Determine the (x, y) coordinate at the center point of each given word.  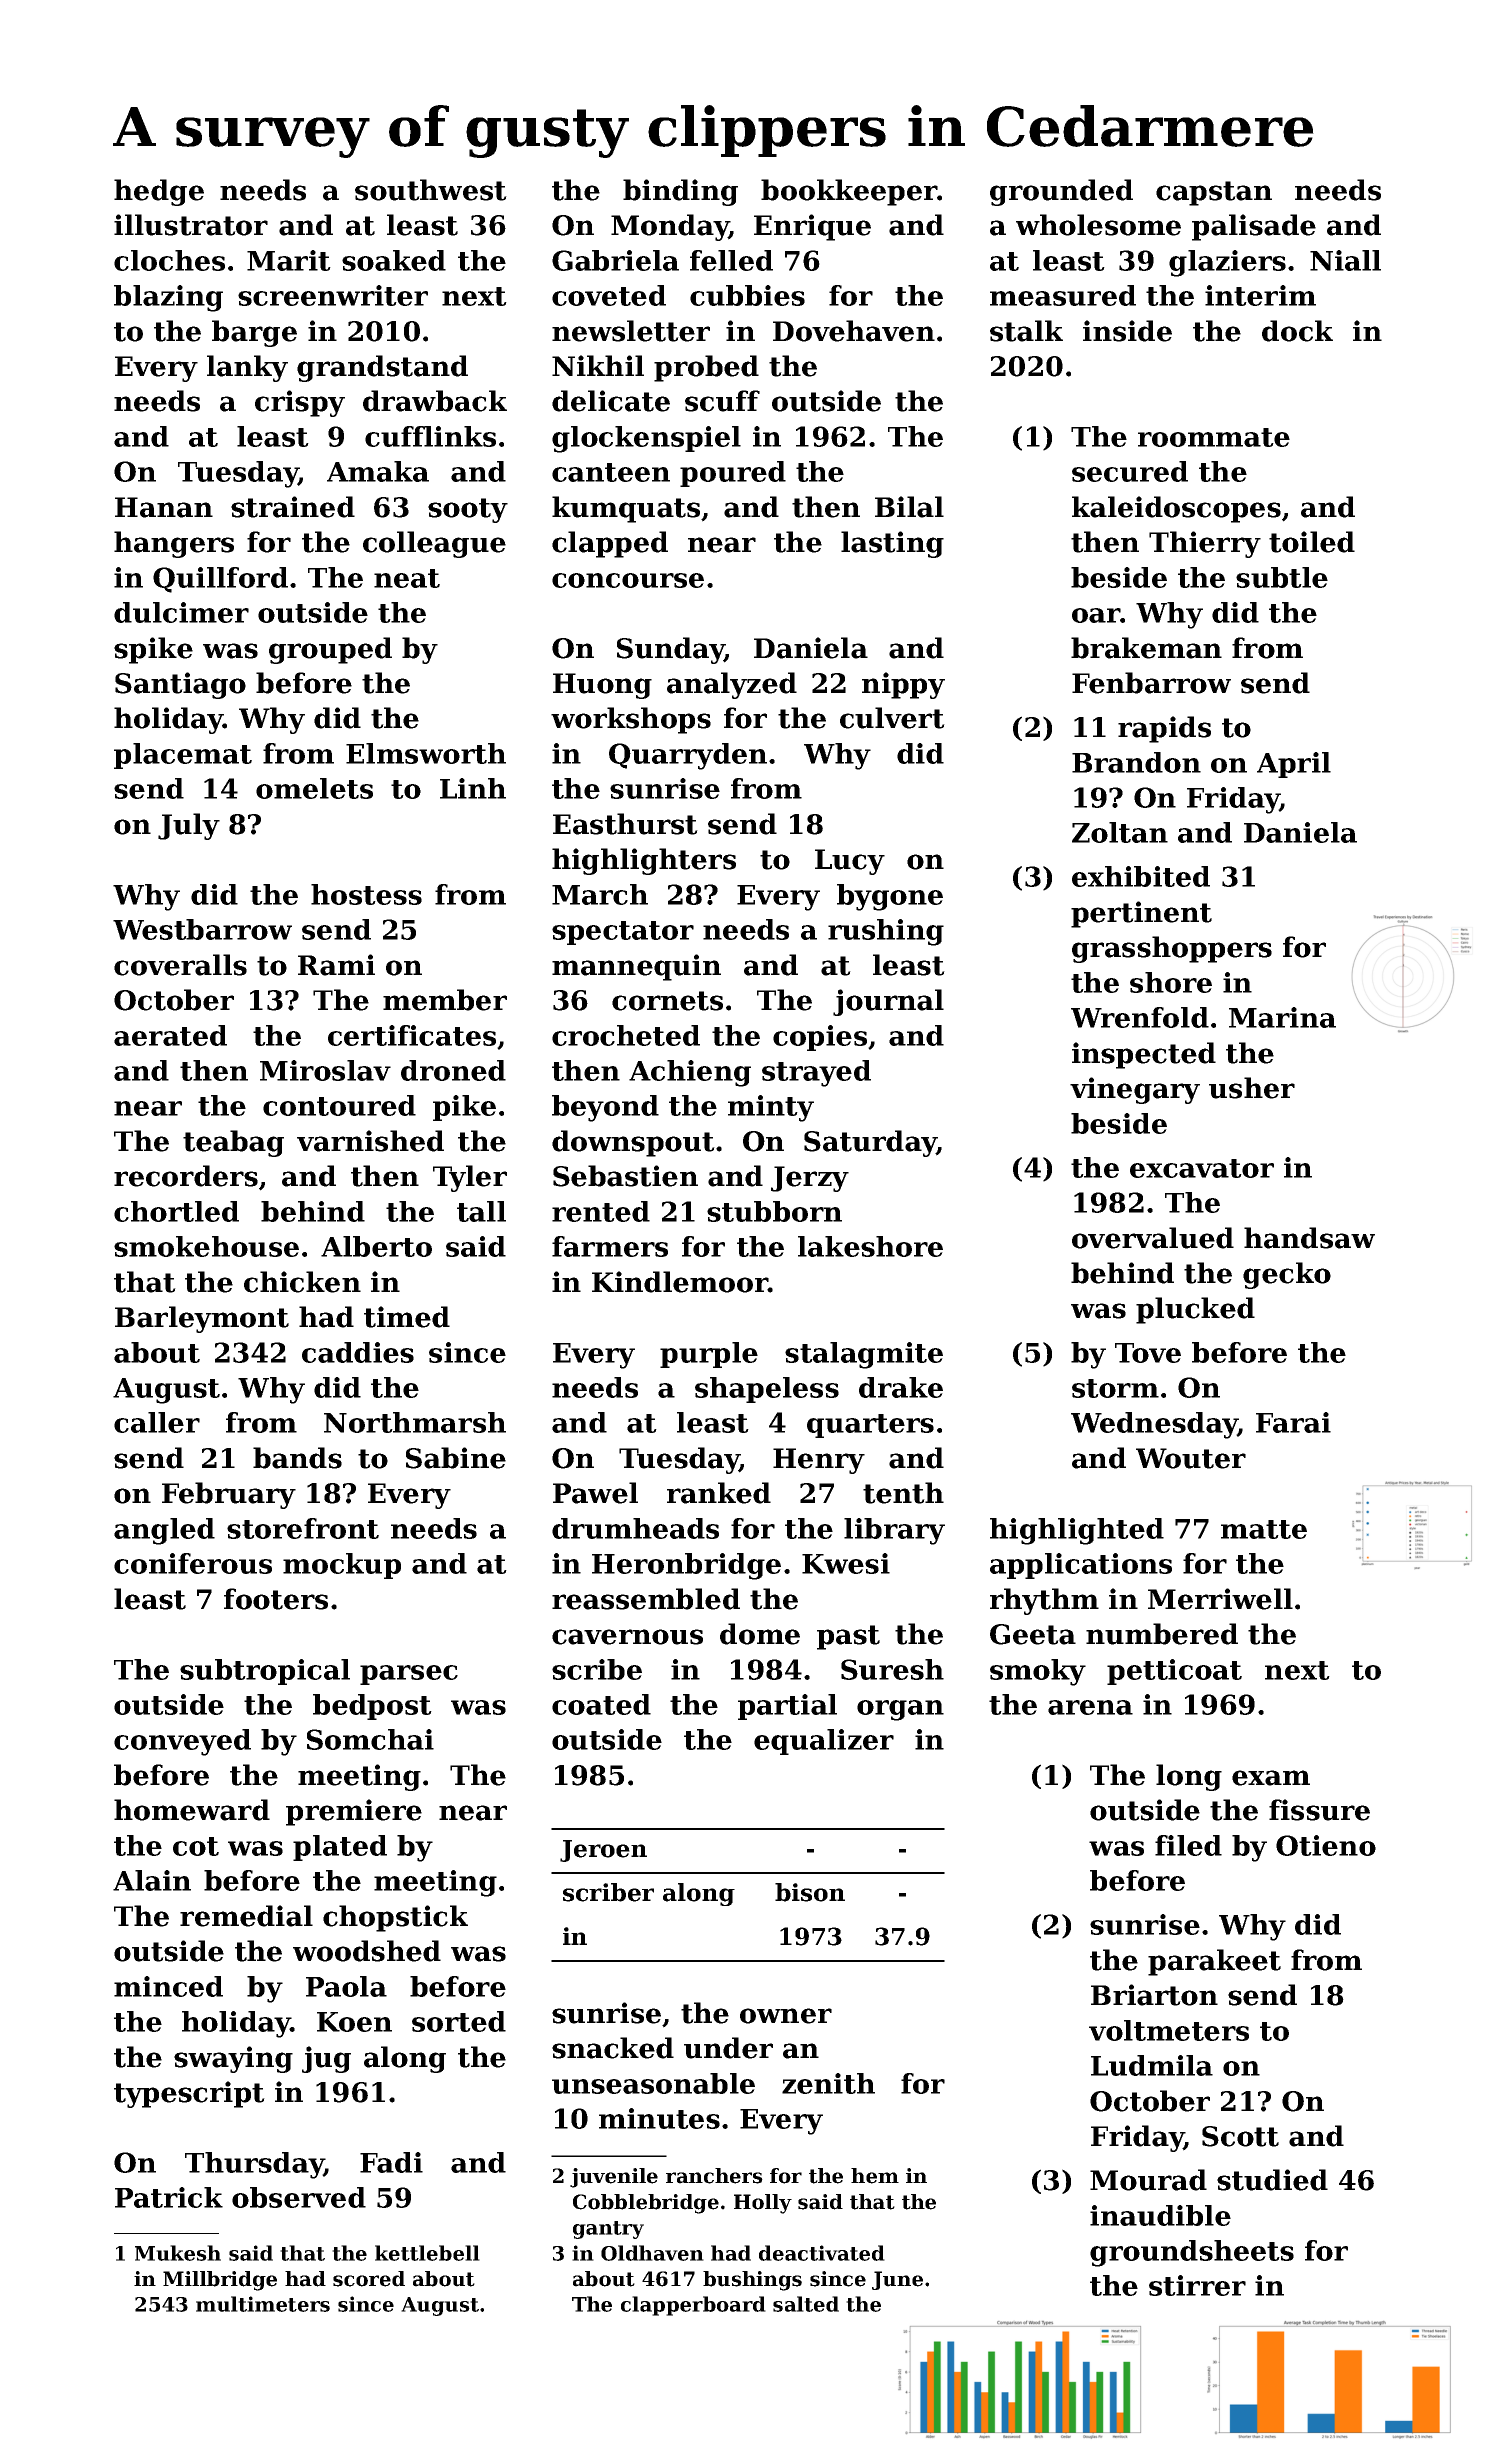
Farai (1293, 1422)
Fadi (391, 2162)
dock (1297, 331)
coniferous (193, 1563)
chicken (302, 1282)
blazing (168, 298)
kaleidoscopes (1176, 509)
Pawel (595, 1493)
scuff (722, 401)
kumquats (626, 509)
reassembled (646, 1599)
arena (1090, 1707)
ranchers (714, 2176)
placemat (183, 756)
